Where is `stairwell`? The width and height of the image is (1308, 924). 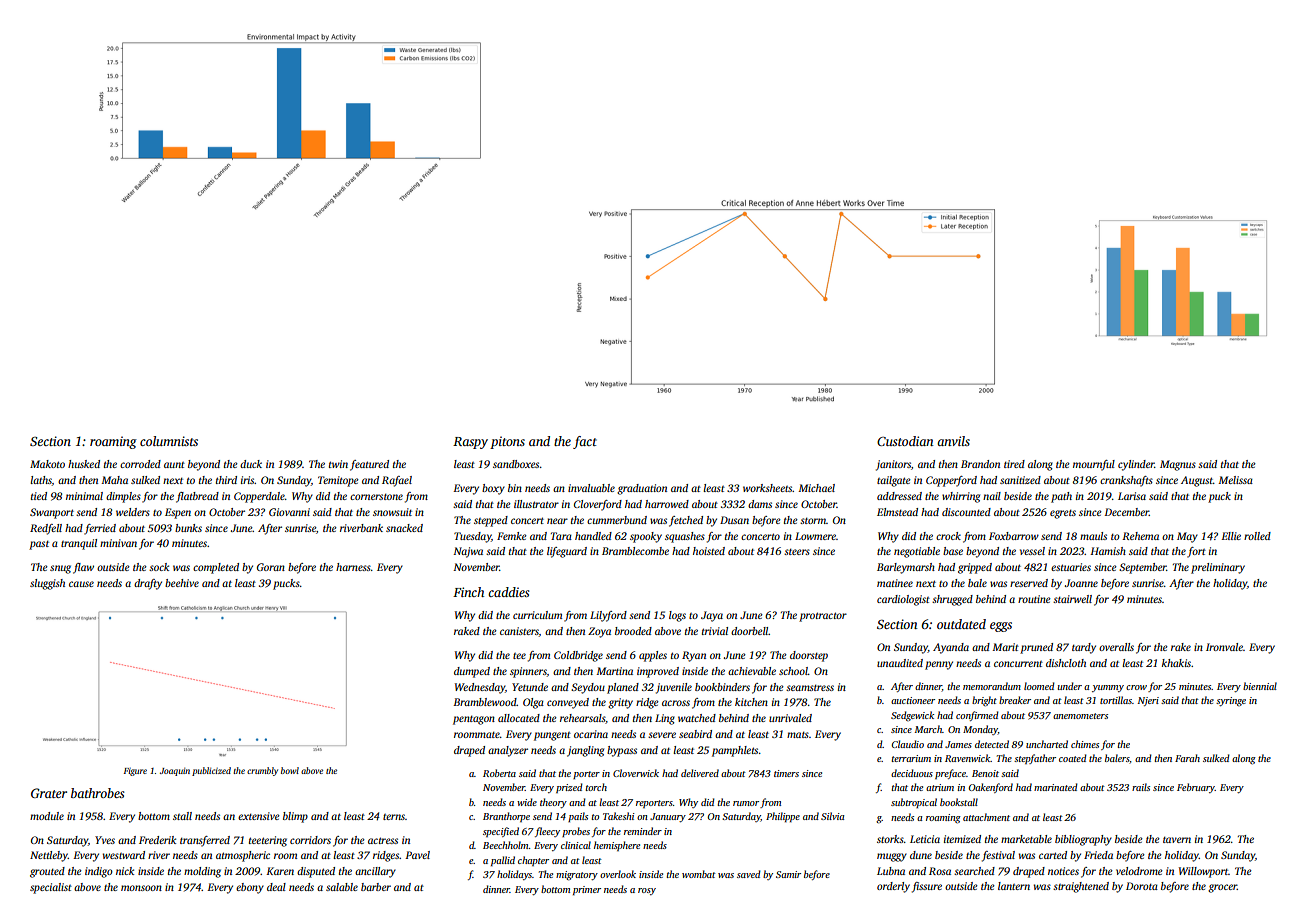 stairwell is located at coordinates (1072, 599).
